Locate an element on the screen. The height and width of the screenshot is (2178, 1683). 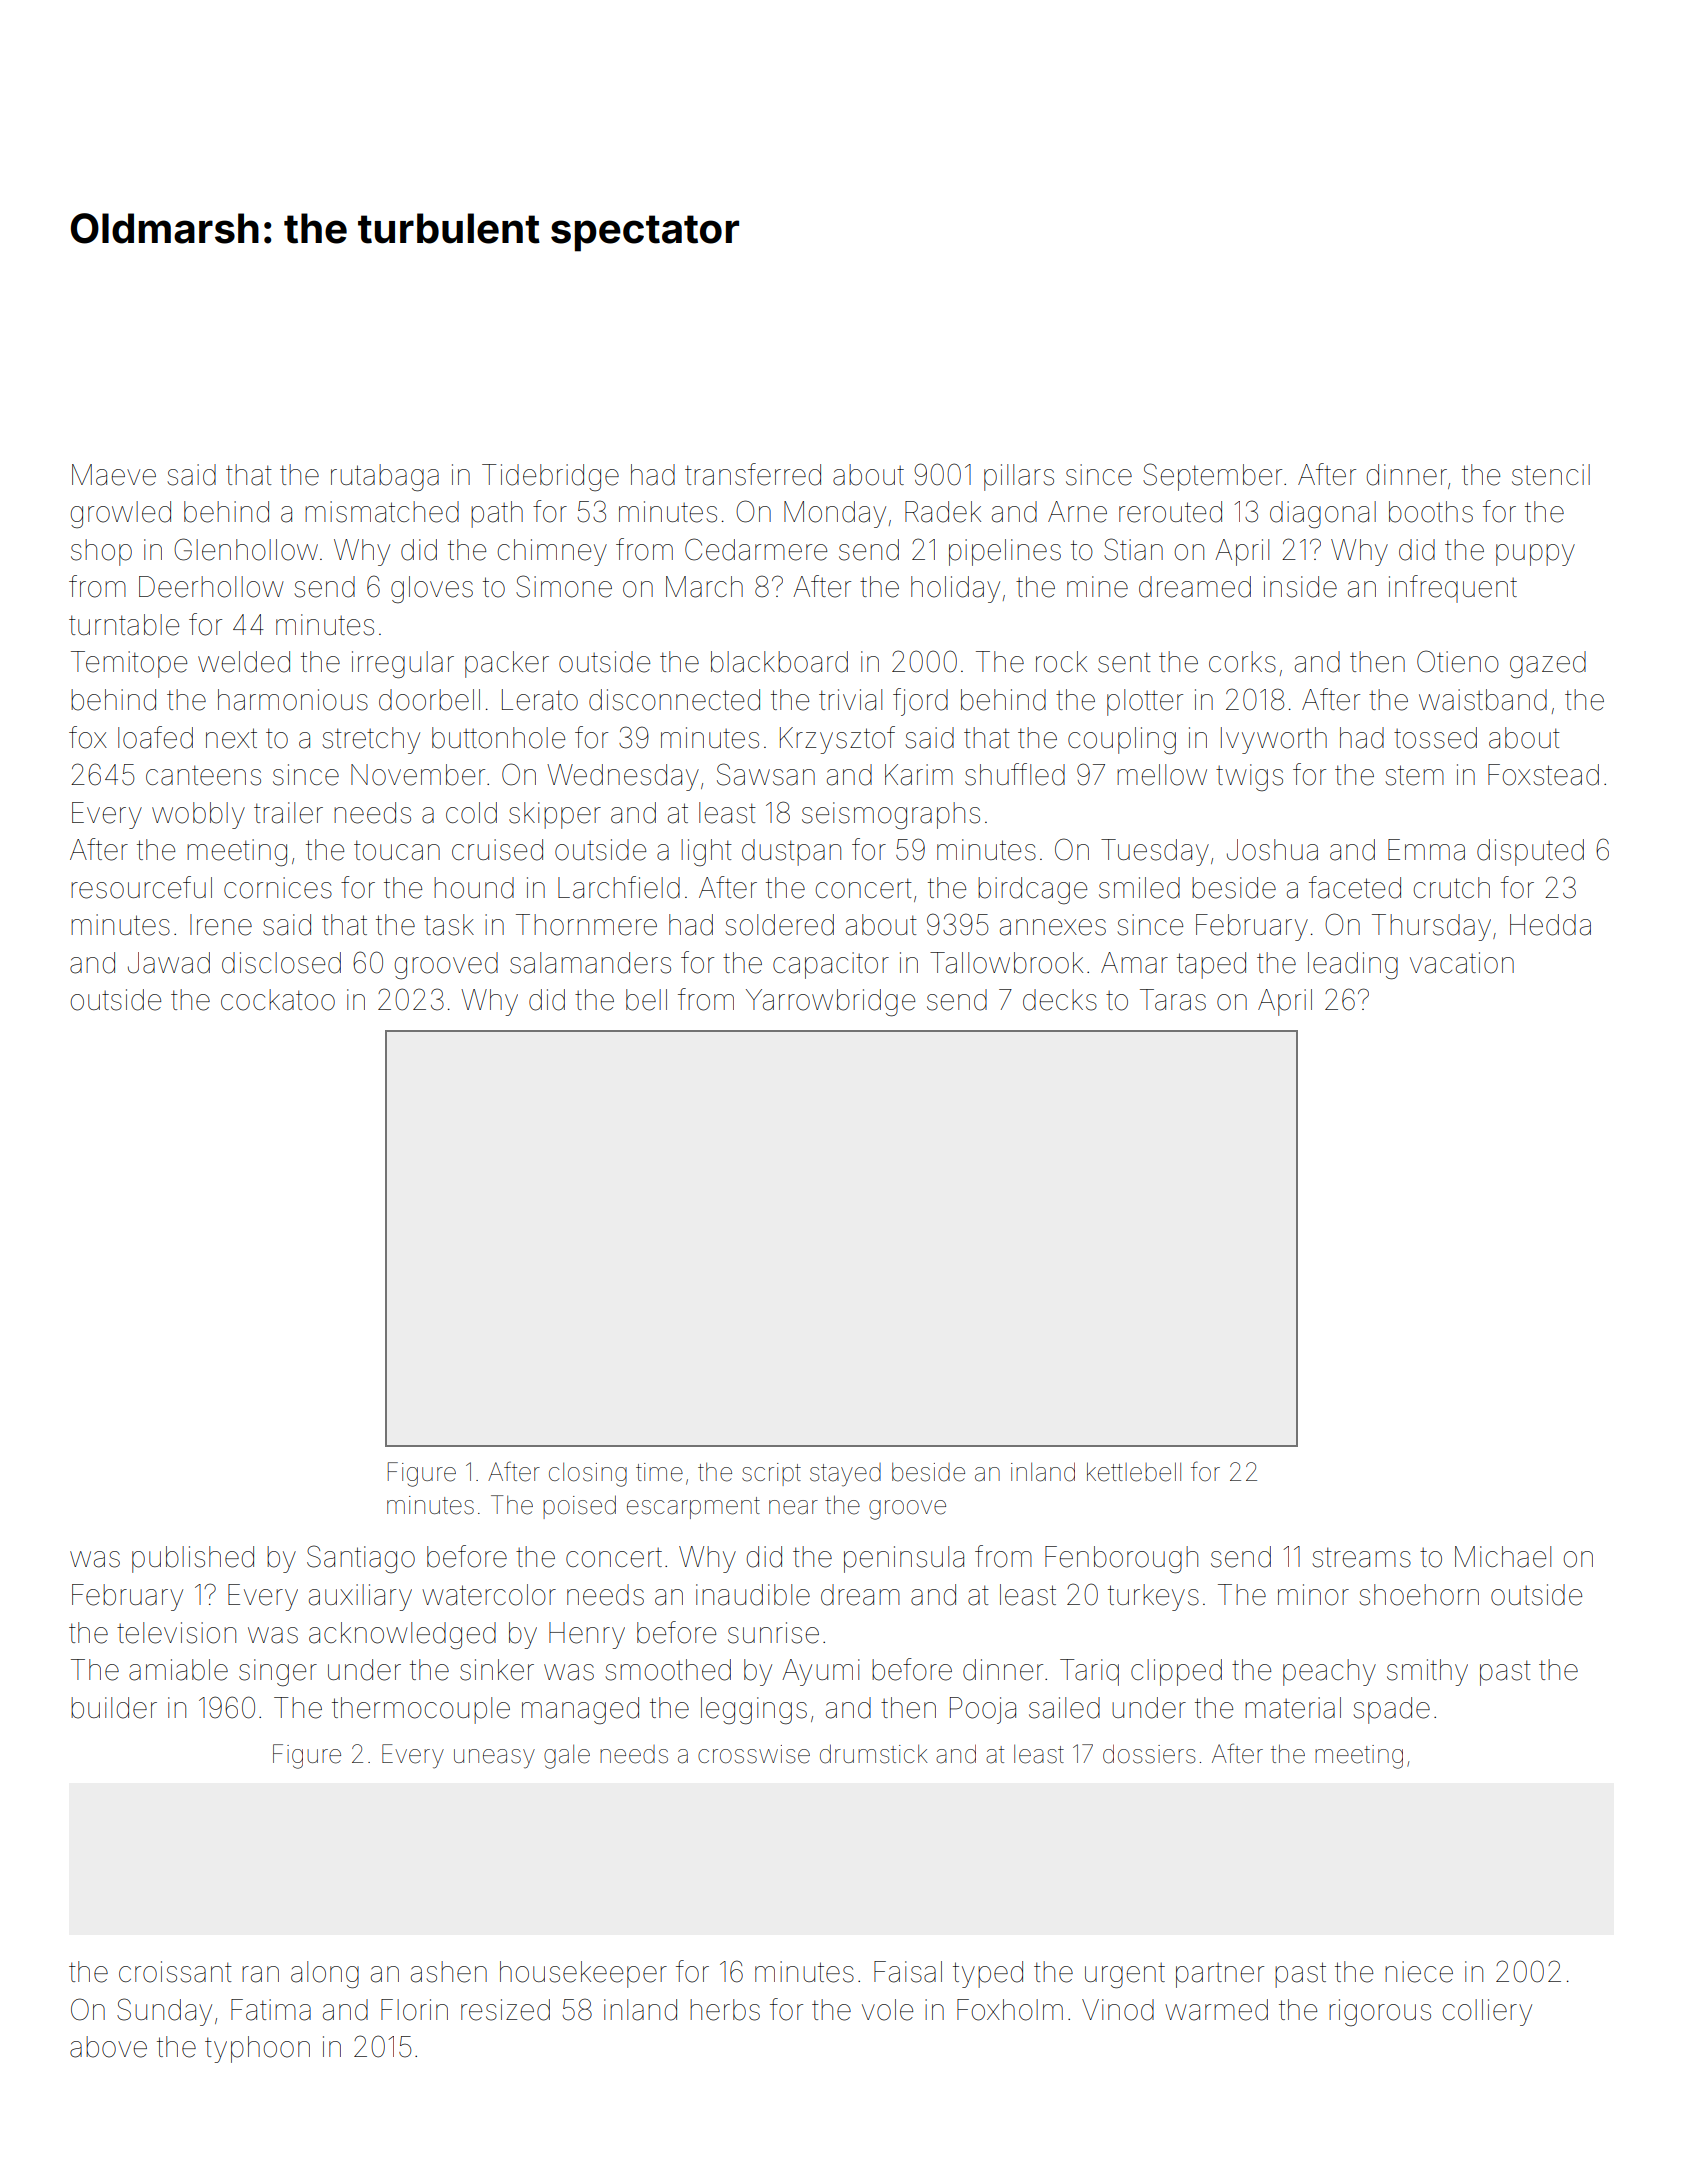
pillars is located at coordinates (1019, 477).
